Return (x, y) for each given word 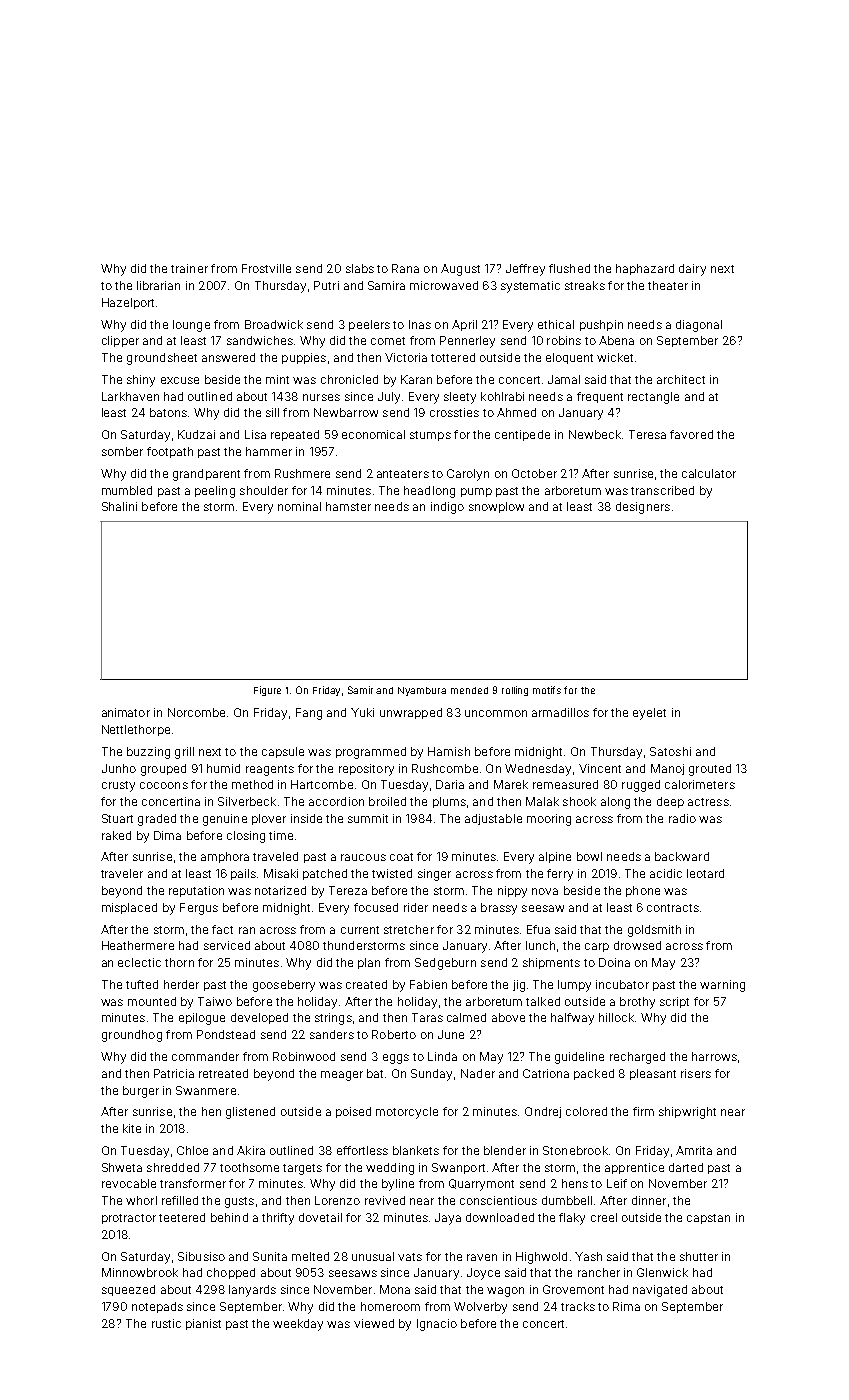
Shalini (119, 506)
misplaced (129, 908)
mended (469, 690)
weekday (298, 1325)
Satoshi (670, 751)
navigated (660, 1291)
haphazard (645, 269)
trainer (189, 268)
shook (579, 801)
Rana (405, 268)
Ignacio (437, 1325)
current (360, 930)
